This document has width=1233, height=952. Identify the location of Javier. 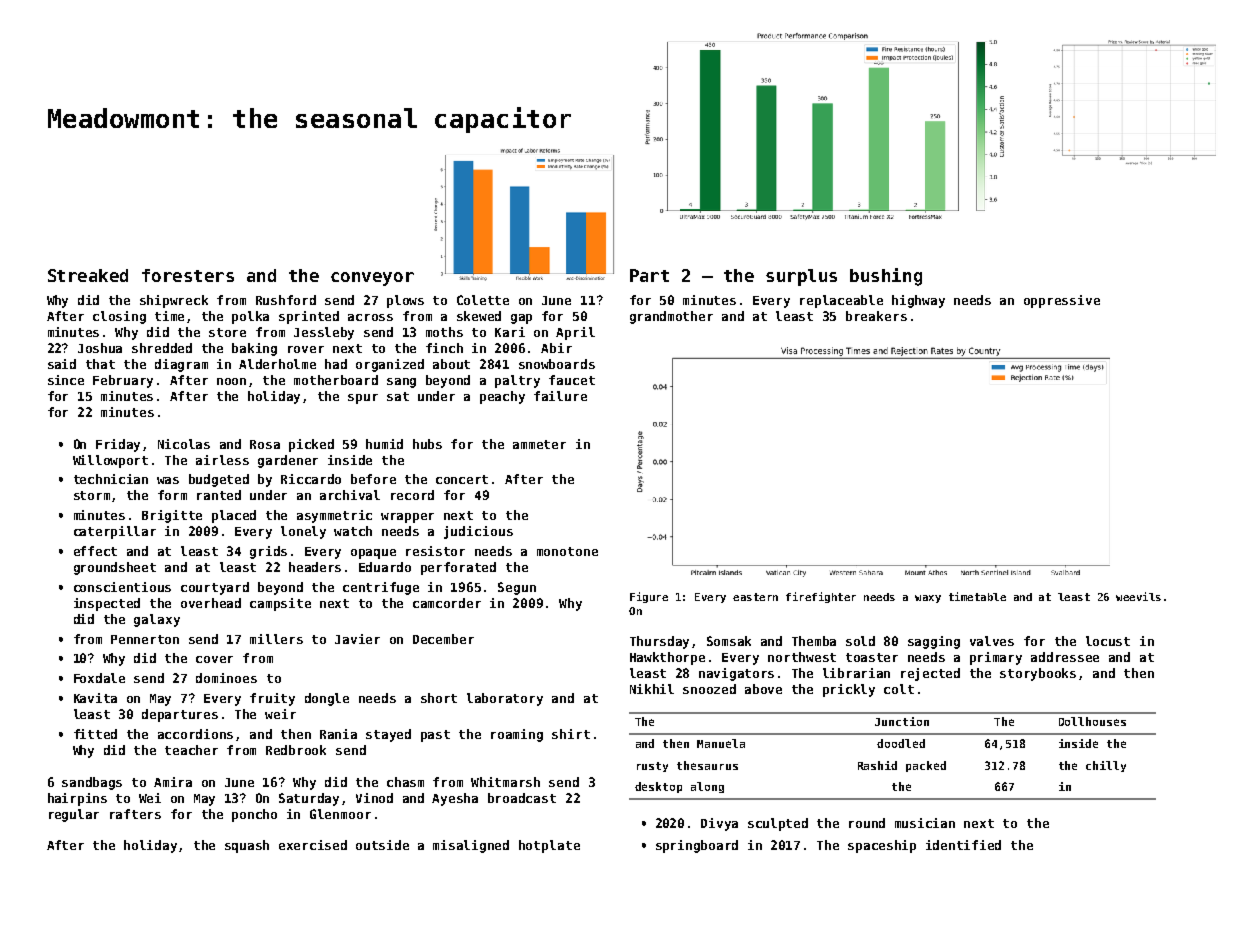
(357, 639).
